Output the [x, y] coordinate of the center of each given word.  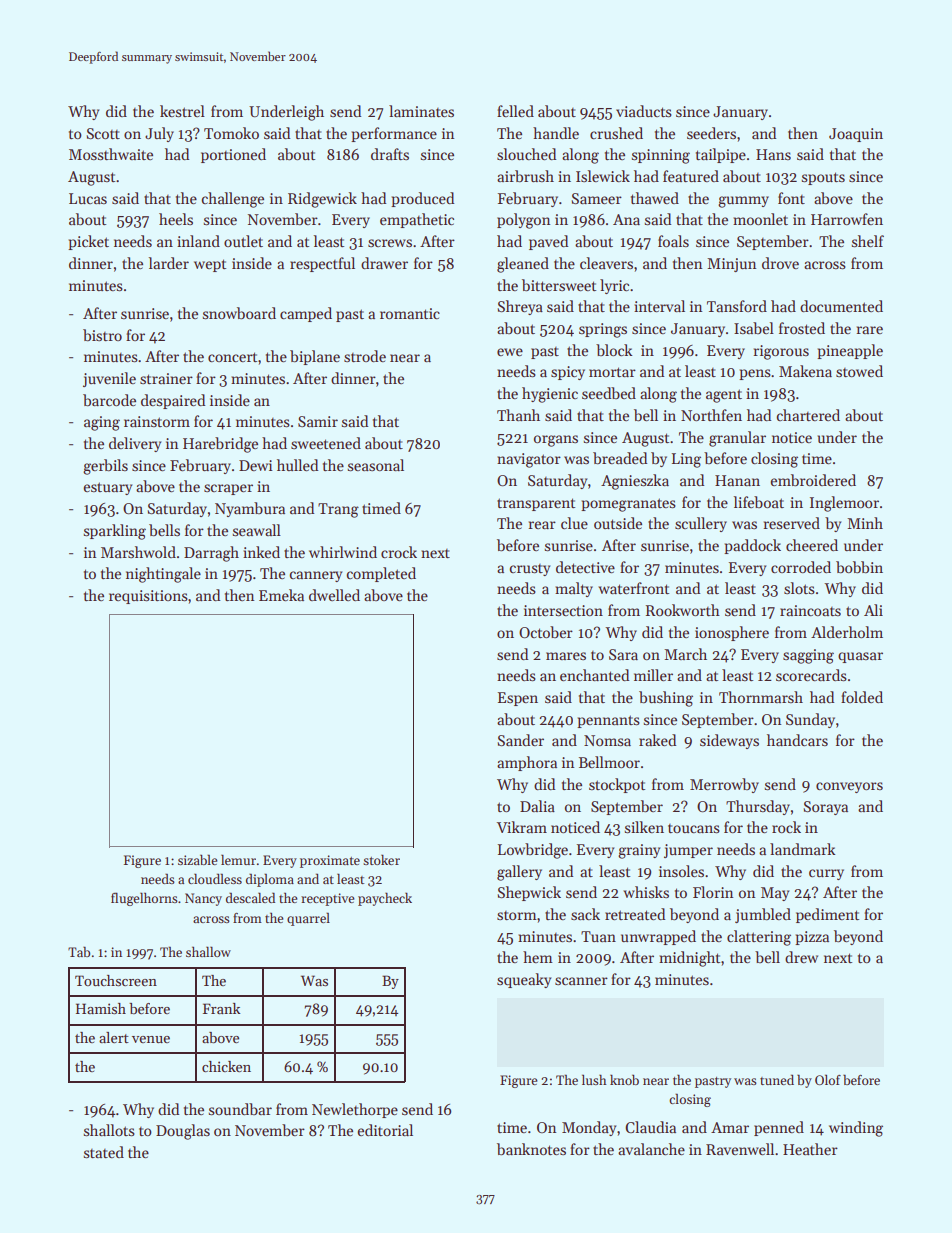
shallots [109, 1130]
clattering [759, 938]
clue [574, 523]
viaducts [644, 111]
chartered [808, 415]
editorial [385, 1130]
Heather [810, 1149]
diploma [270, 880]
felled [515, 111]
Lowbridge [533, 851]
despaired [173, 401]
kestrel [182, 111]
